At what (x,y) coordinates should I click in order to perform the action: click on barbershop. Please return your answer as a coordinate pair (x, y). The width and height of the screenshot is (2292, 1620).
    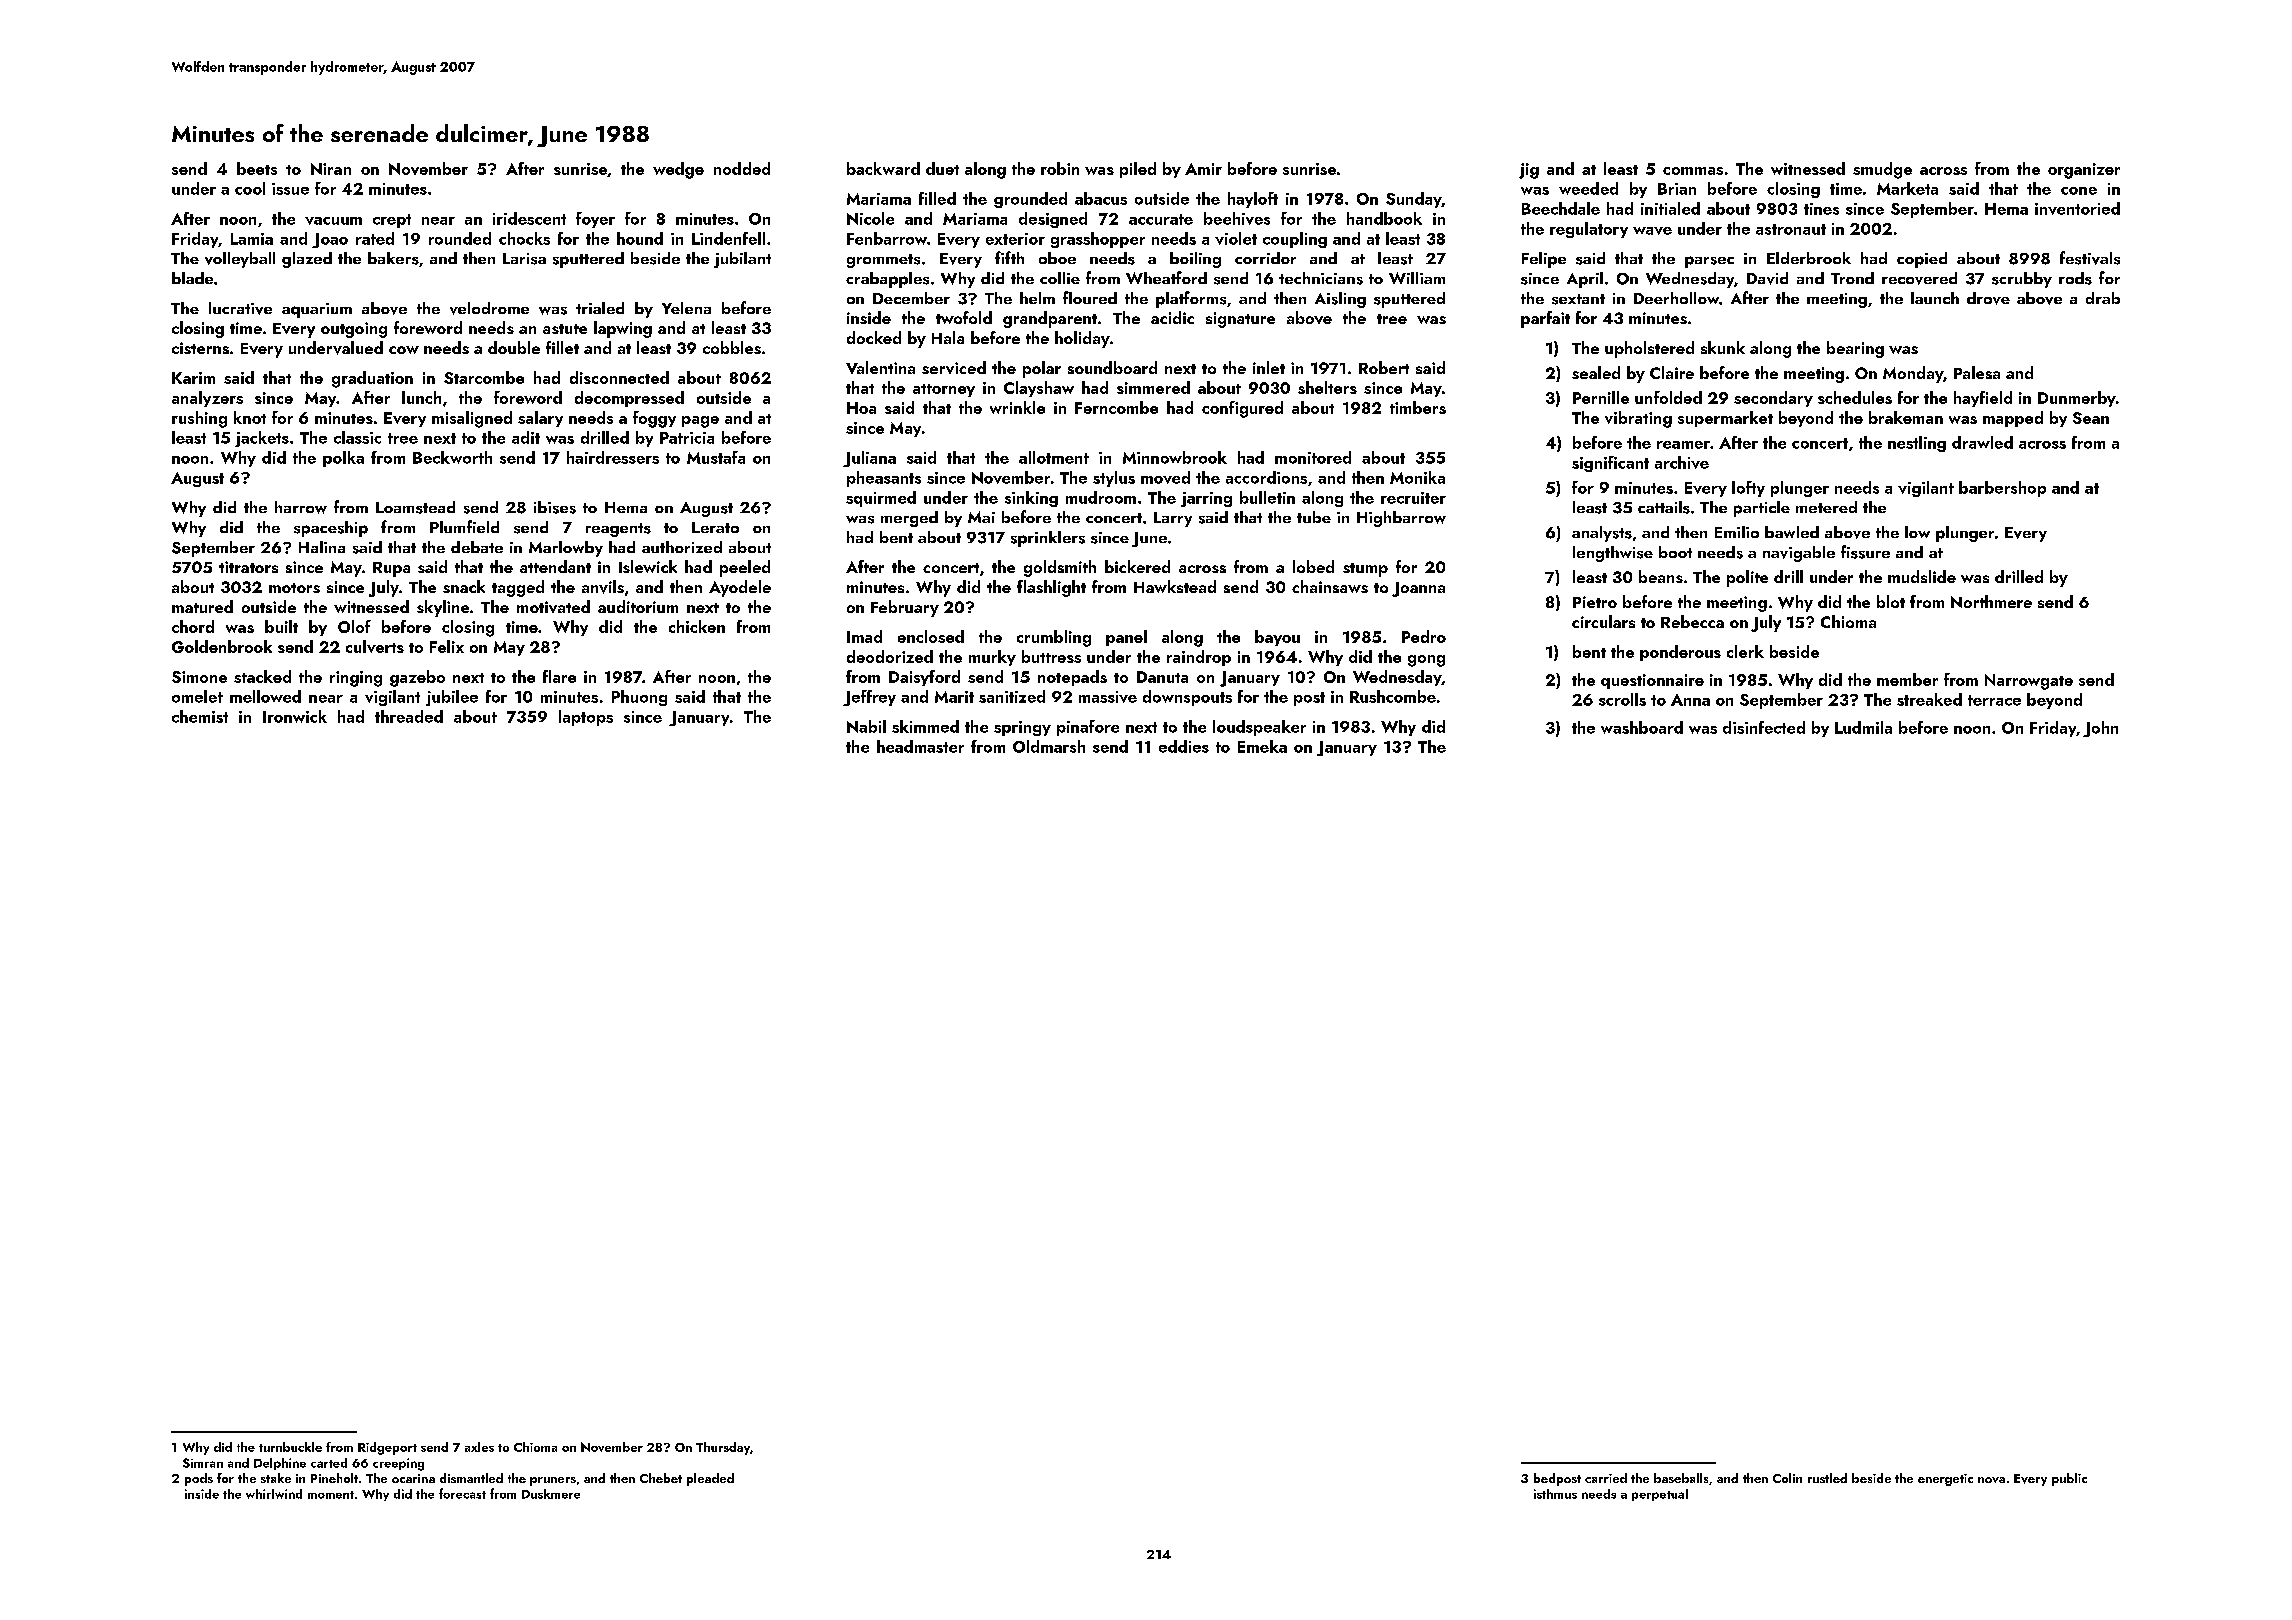
    Looking at the image, I should click on (2002, 489).
